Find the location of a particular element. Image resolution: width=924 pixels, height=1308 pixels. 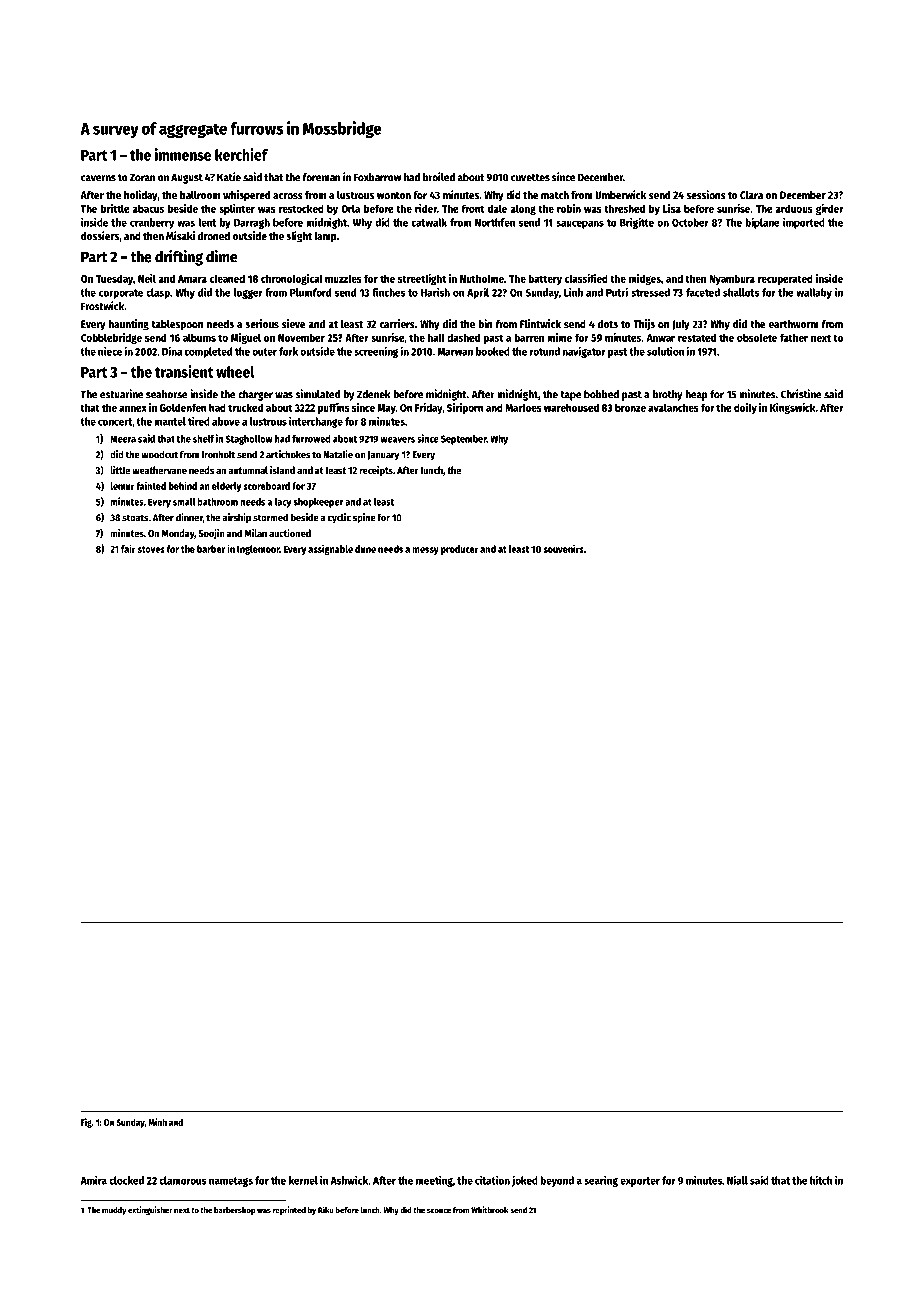

Staghollow is located at coordinates (249, 440).
